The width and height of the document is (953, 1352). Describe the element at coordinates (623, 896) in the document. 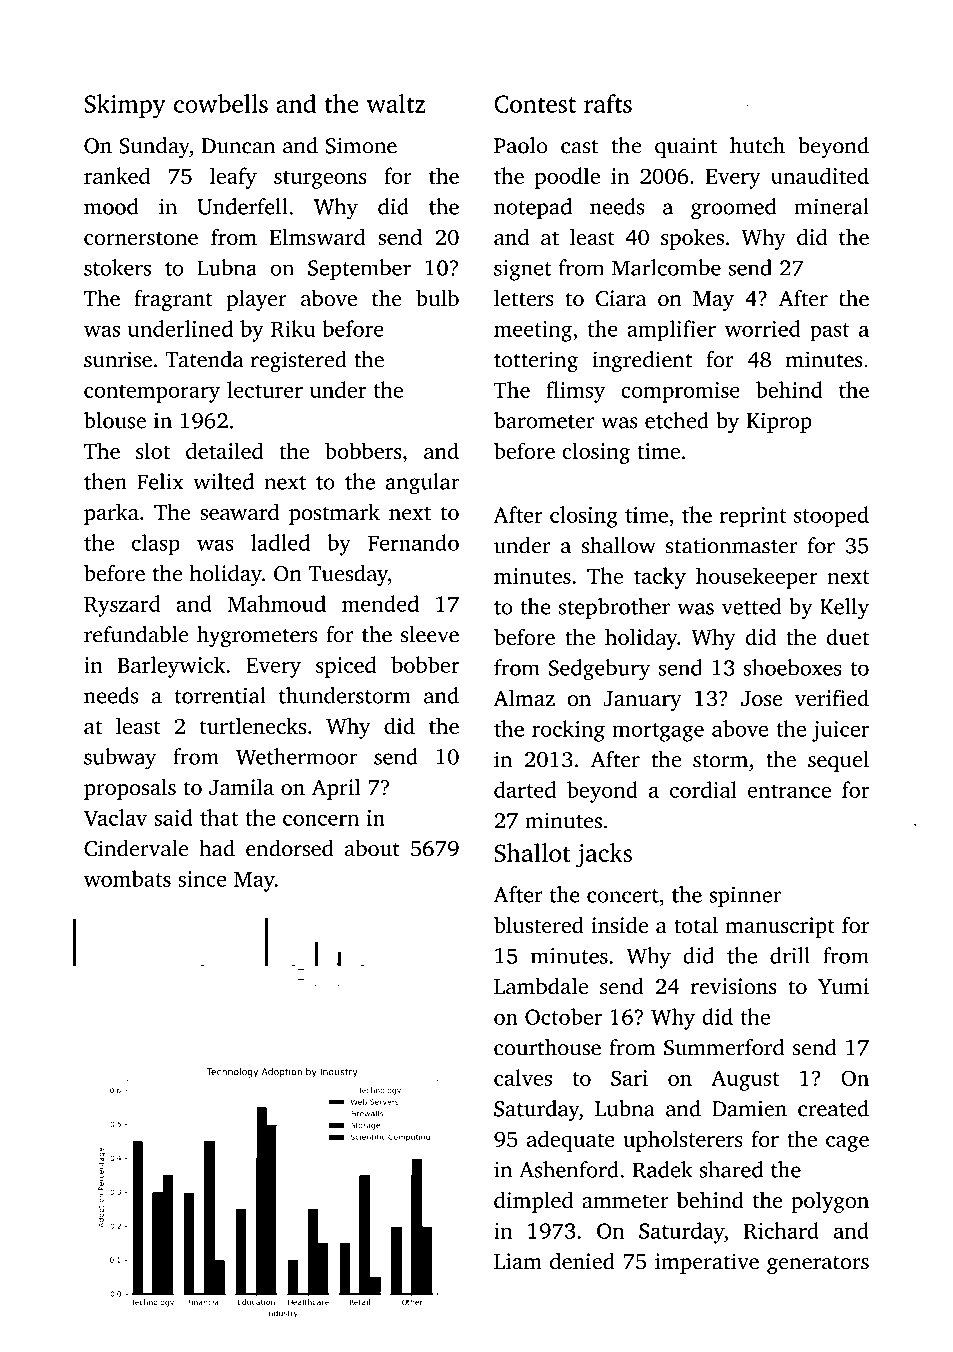

I see `concert` at that location.
